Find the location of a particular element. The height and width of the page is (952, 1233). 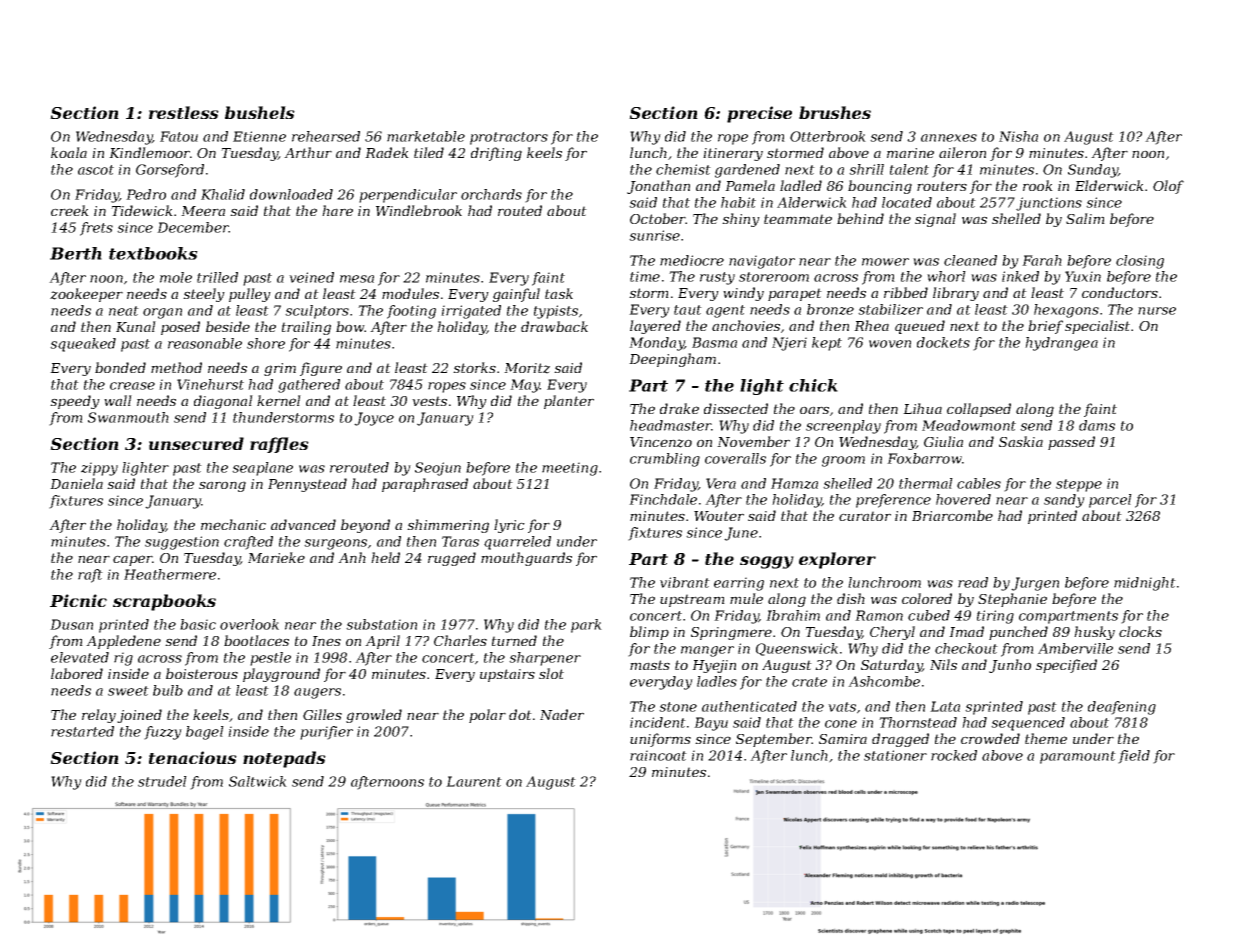

restless is located at coordinates (184, 112).
